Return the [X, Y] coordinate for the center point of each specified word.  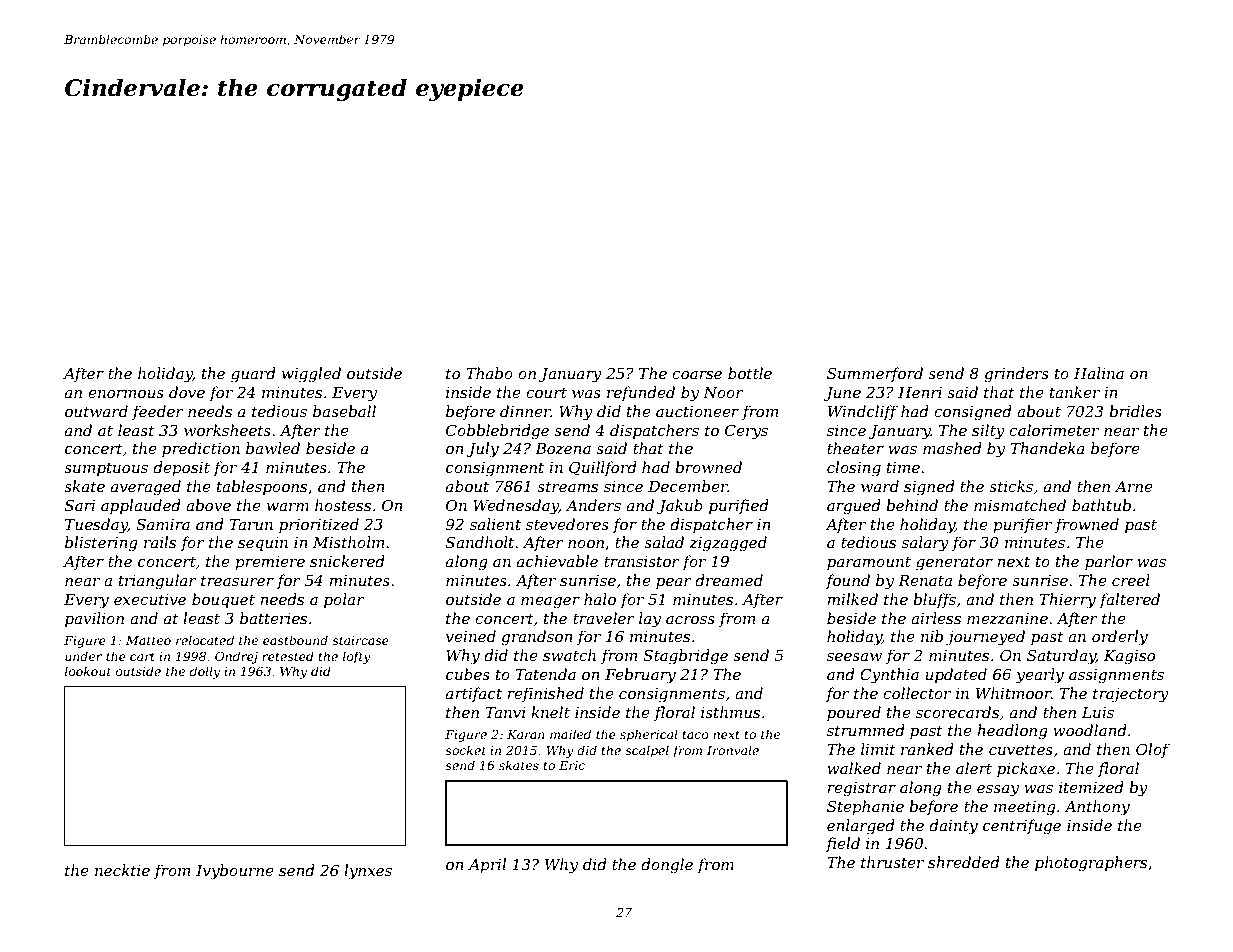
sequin [263, 544]
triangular [158, 582]
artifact [474, 694]
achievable [557, 561]
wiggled [311, 375]
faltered [1129, 600]
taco [696, 734]
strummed [866, 730]
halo [600, 599]
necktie [122, 870]
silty [988, 432]
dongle [667, 866]
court [546, 393]
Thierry [1067, 601]
